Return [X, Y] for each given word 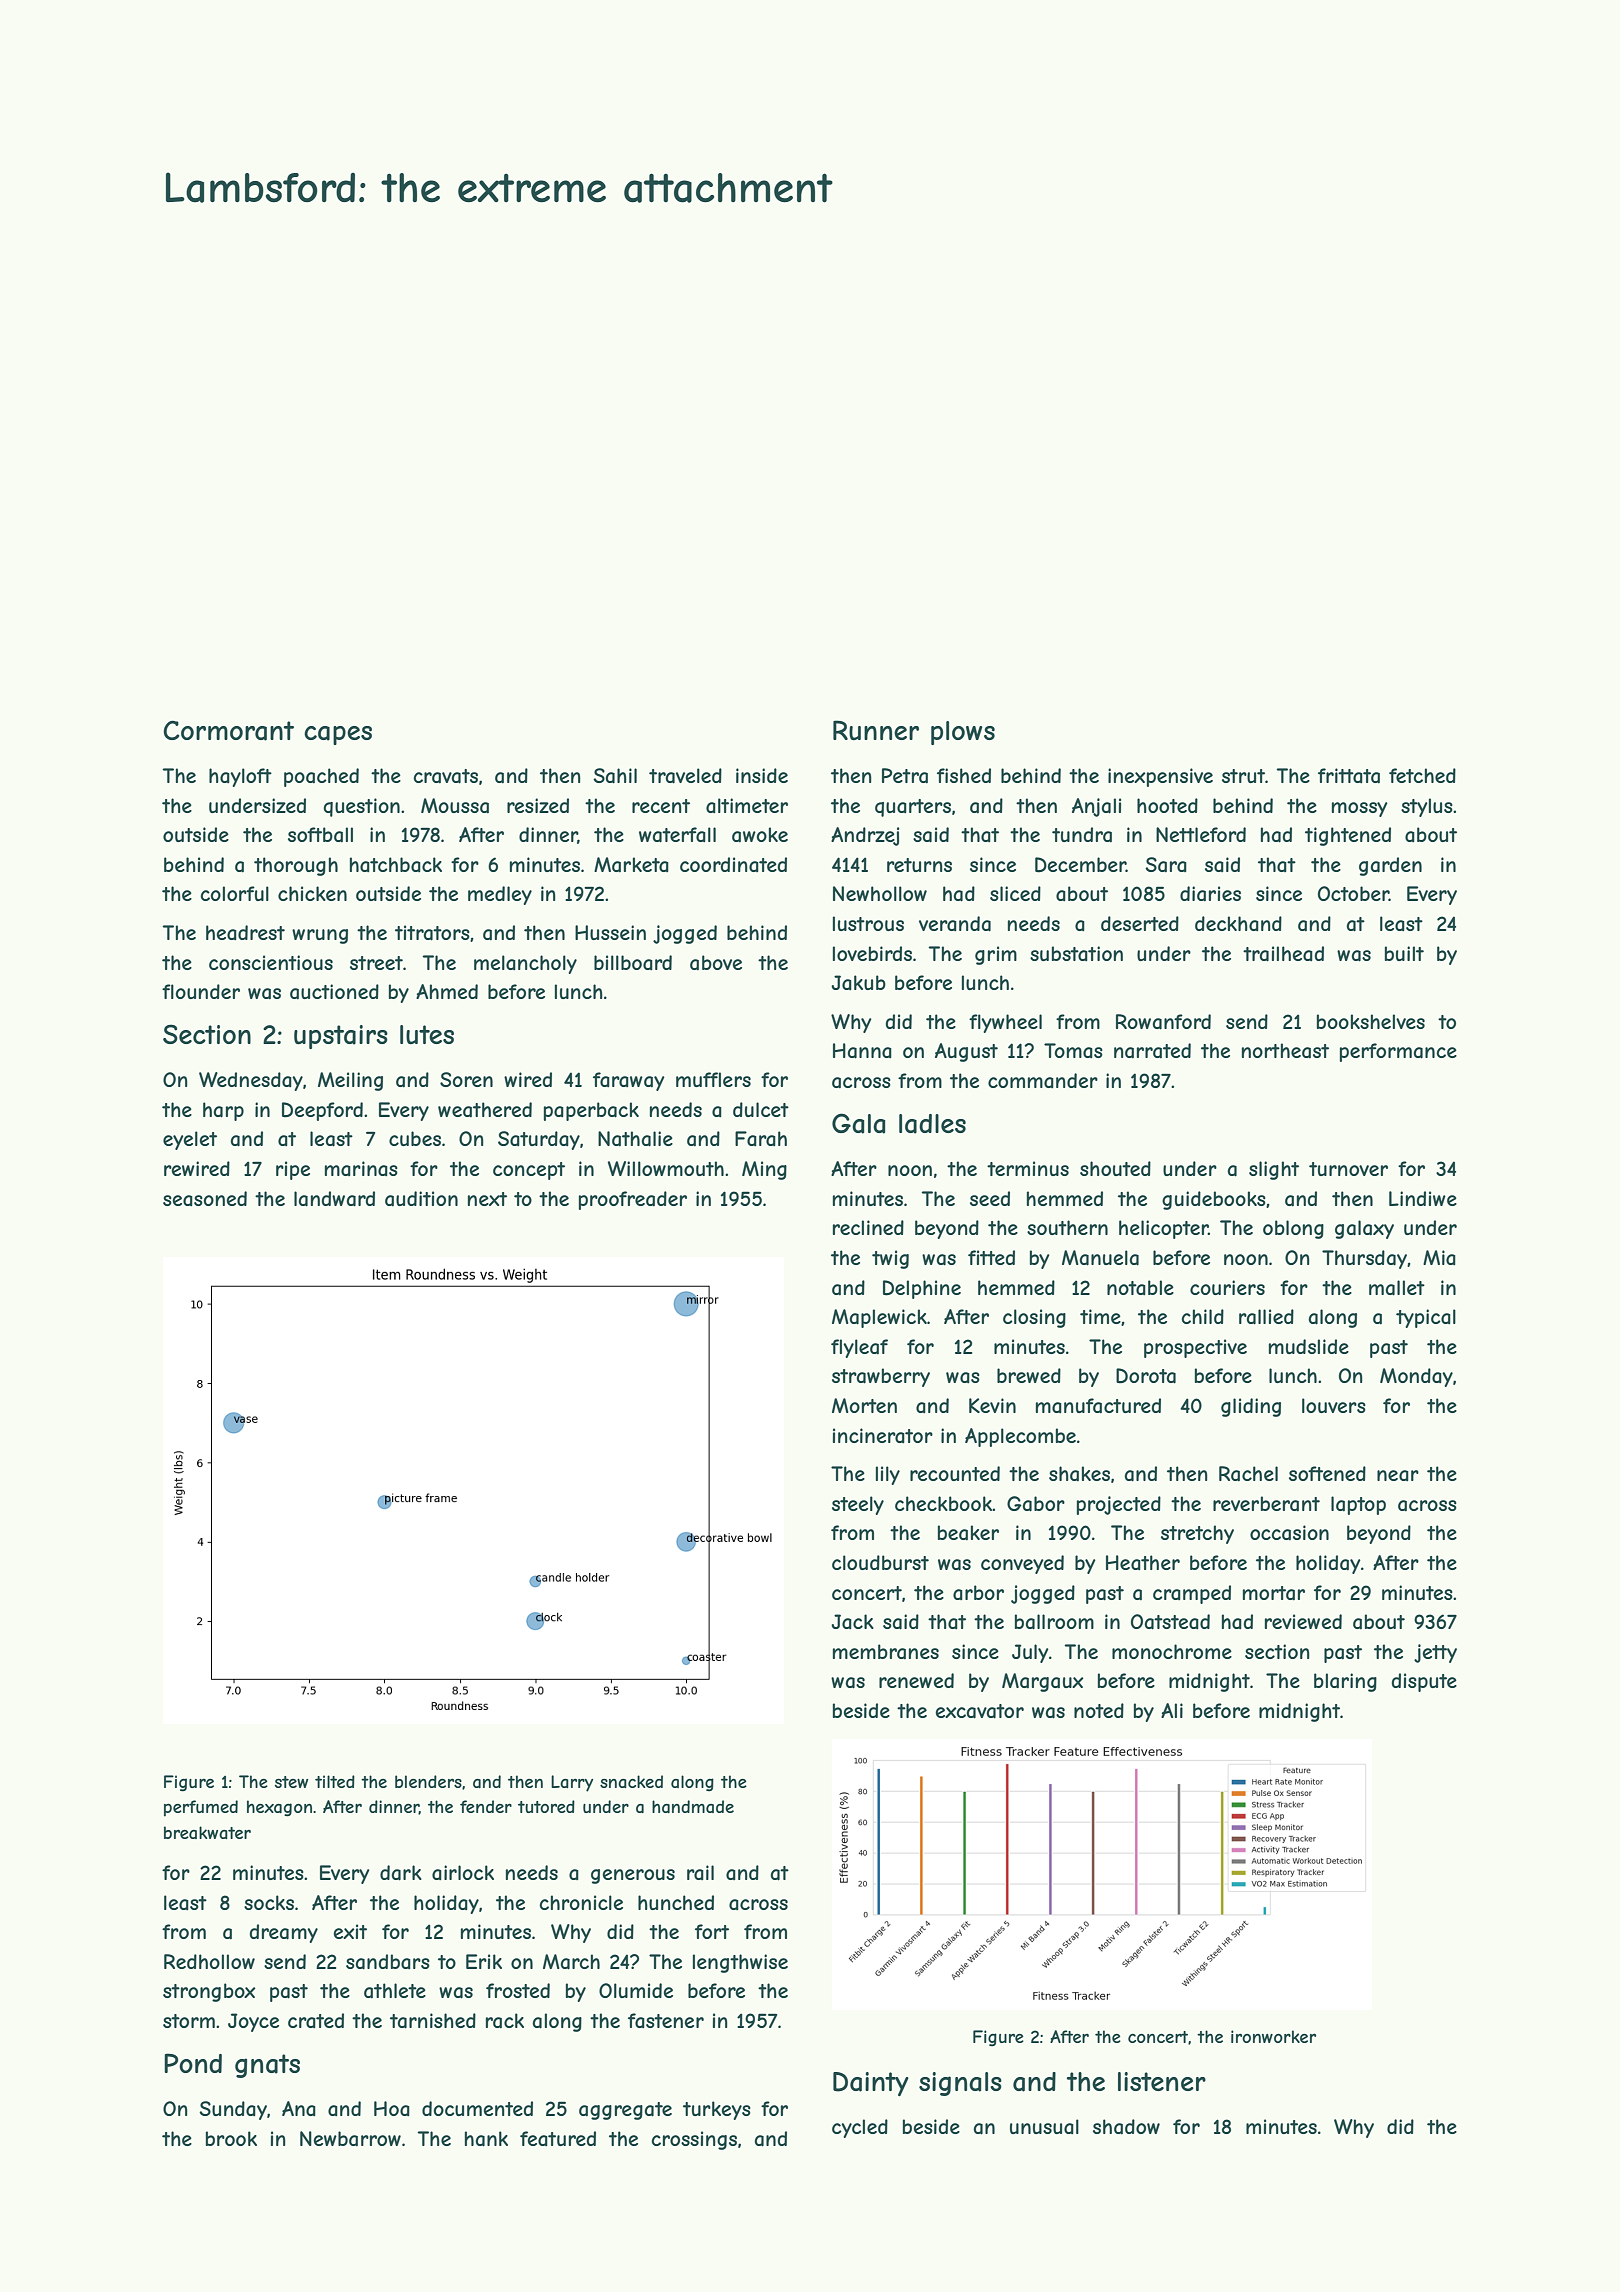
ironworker [1273, 2036]
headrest [245, 932]
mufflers [713, 1079]
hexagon [279, 1808]
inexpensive [1160, 777]
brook [231, 2138]
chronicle [581, 1902]
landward [334, 1199]
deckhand [1238, 923]
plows [963, 733]
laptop [1358, 1505]
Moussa [455, 806]
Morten [864, 1405]
